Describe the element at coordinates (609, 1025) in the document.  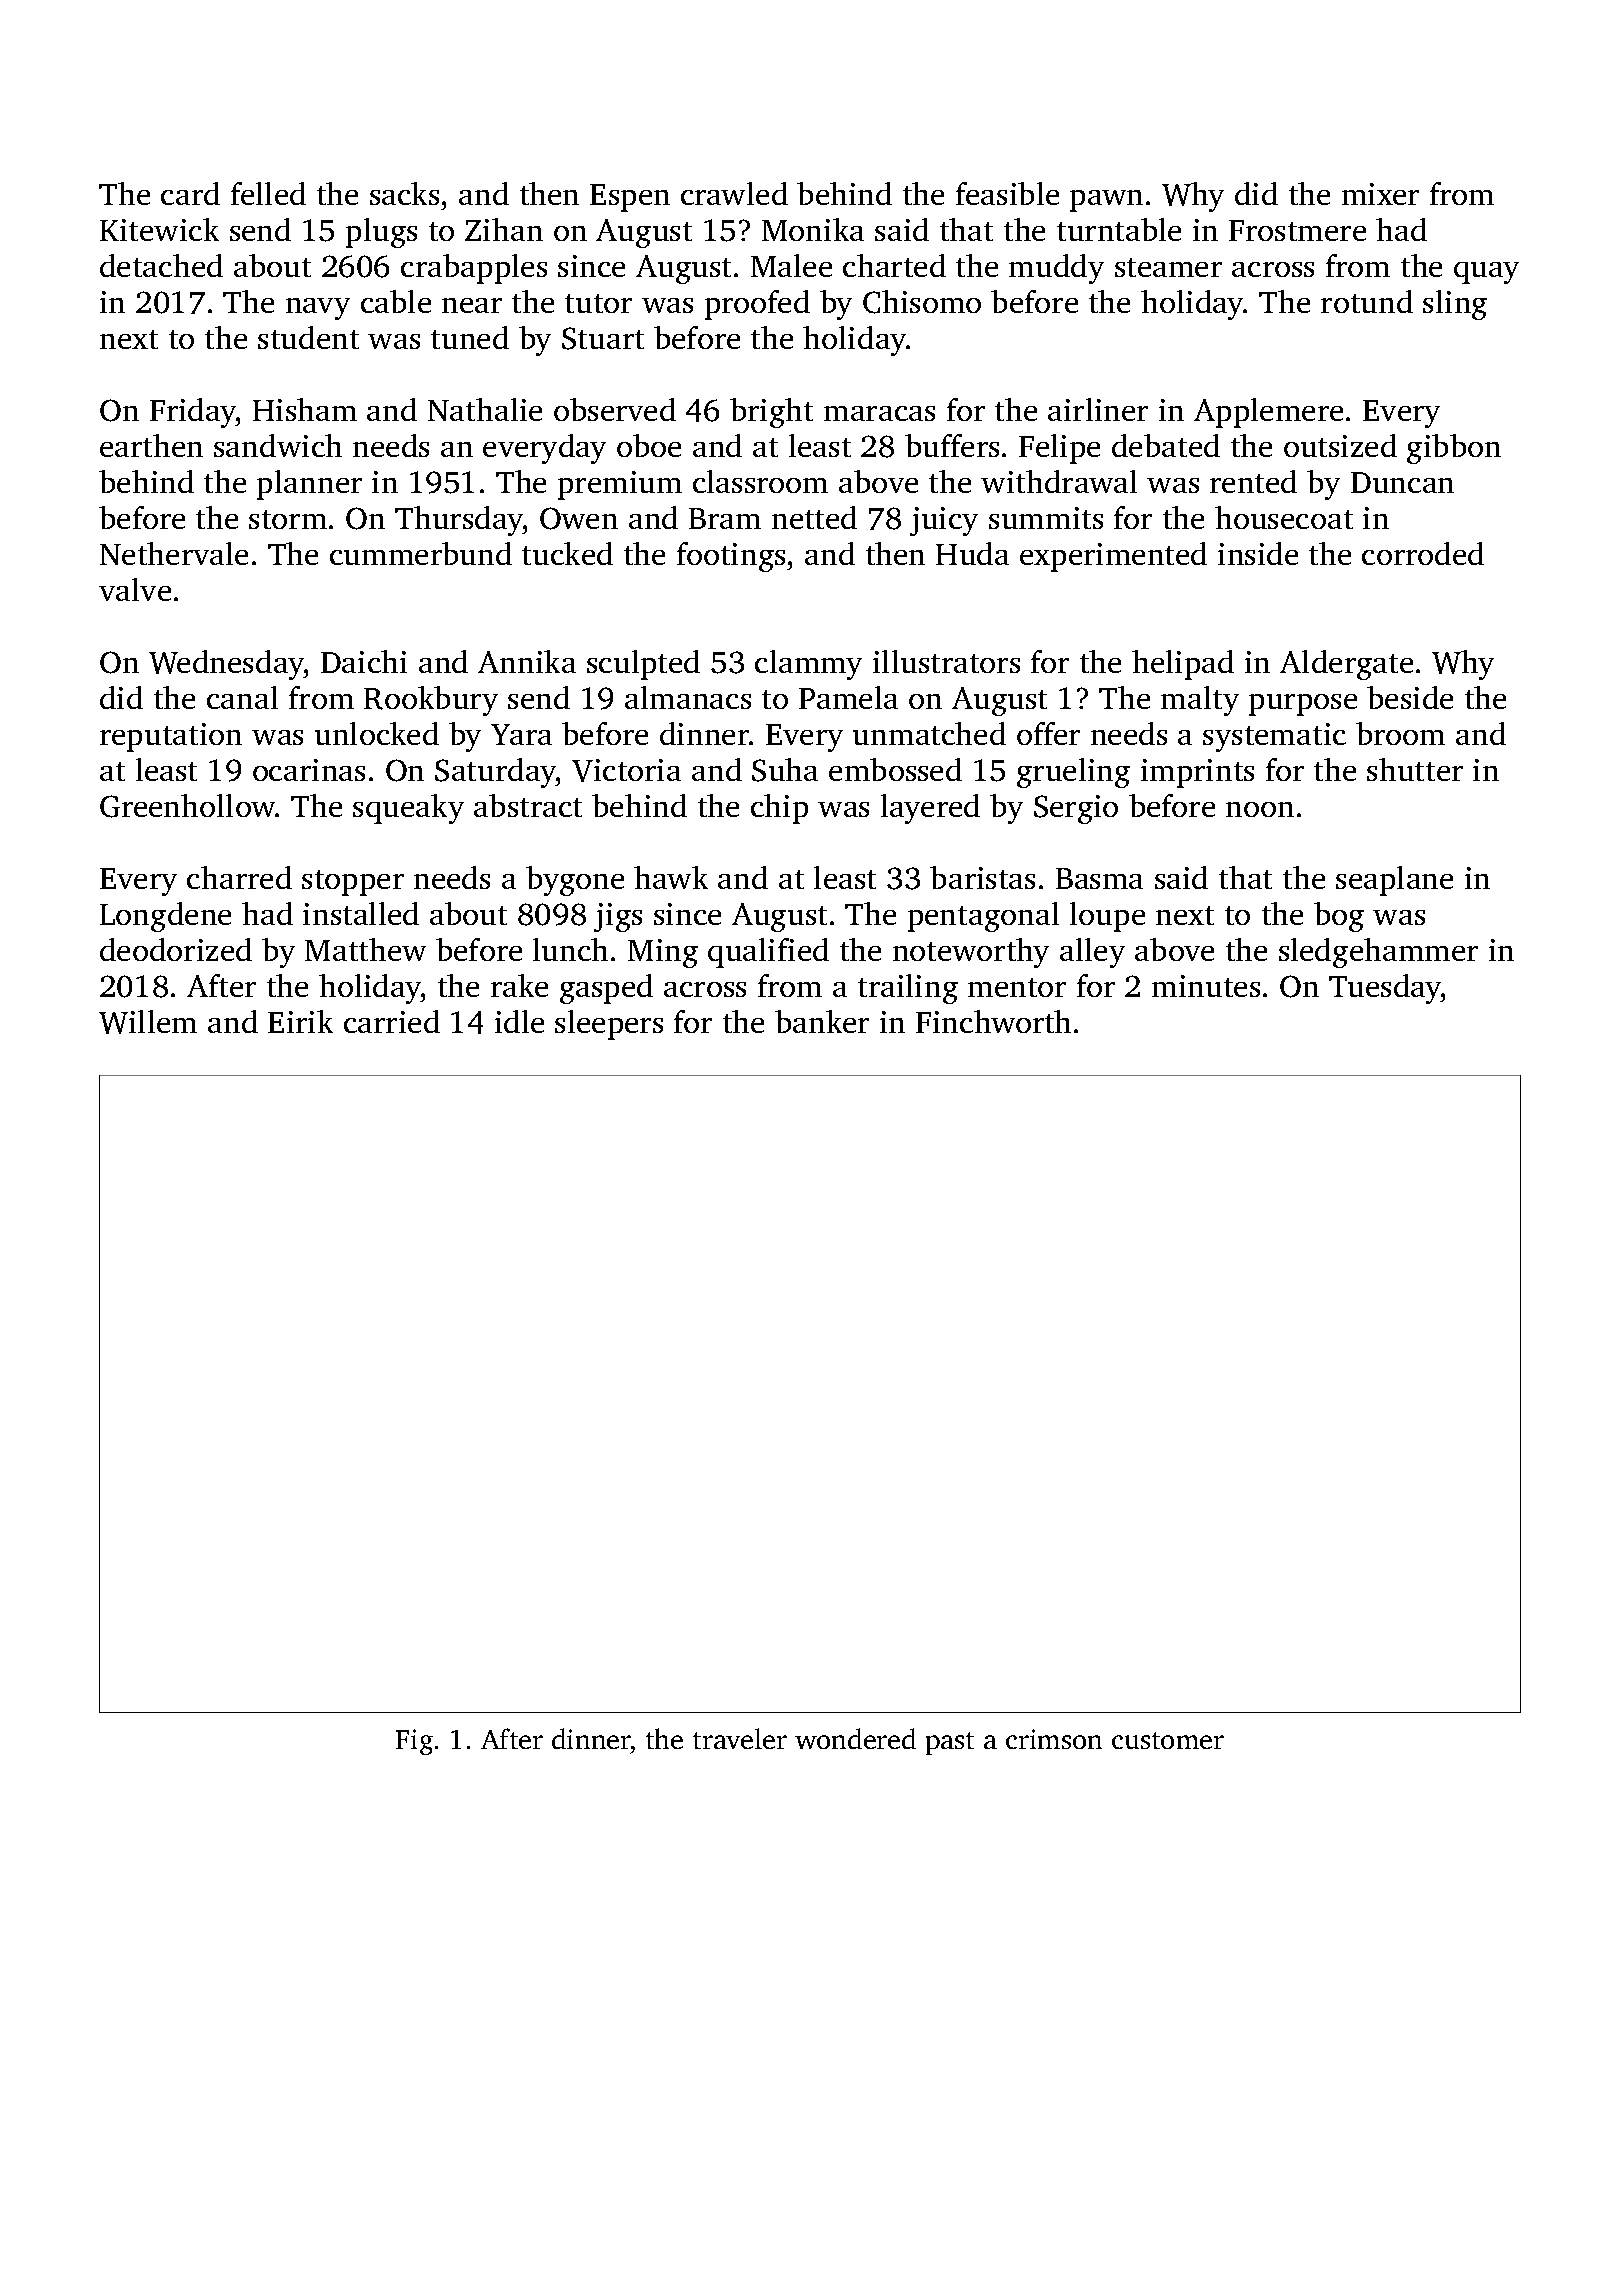
I see `sleepers` at that location.
